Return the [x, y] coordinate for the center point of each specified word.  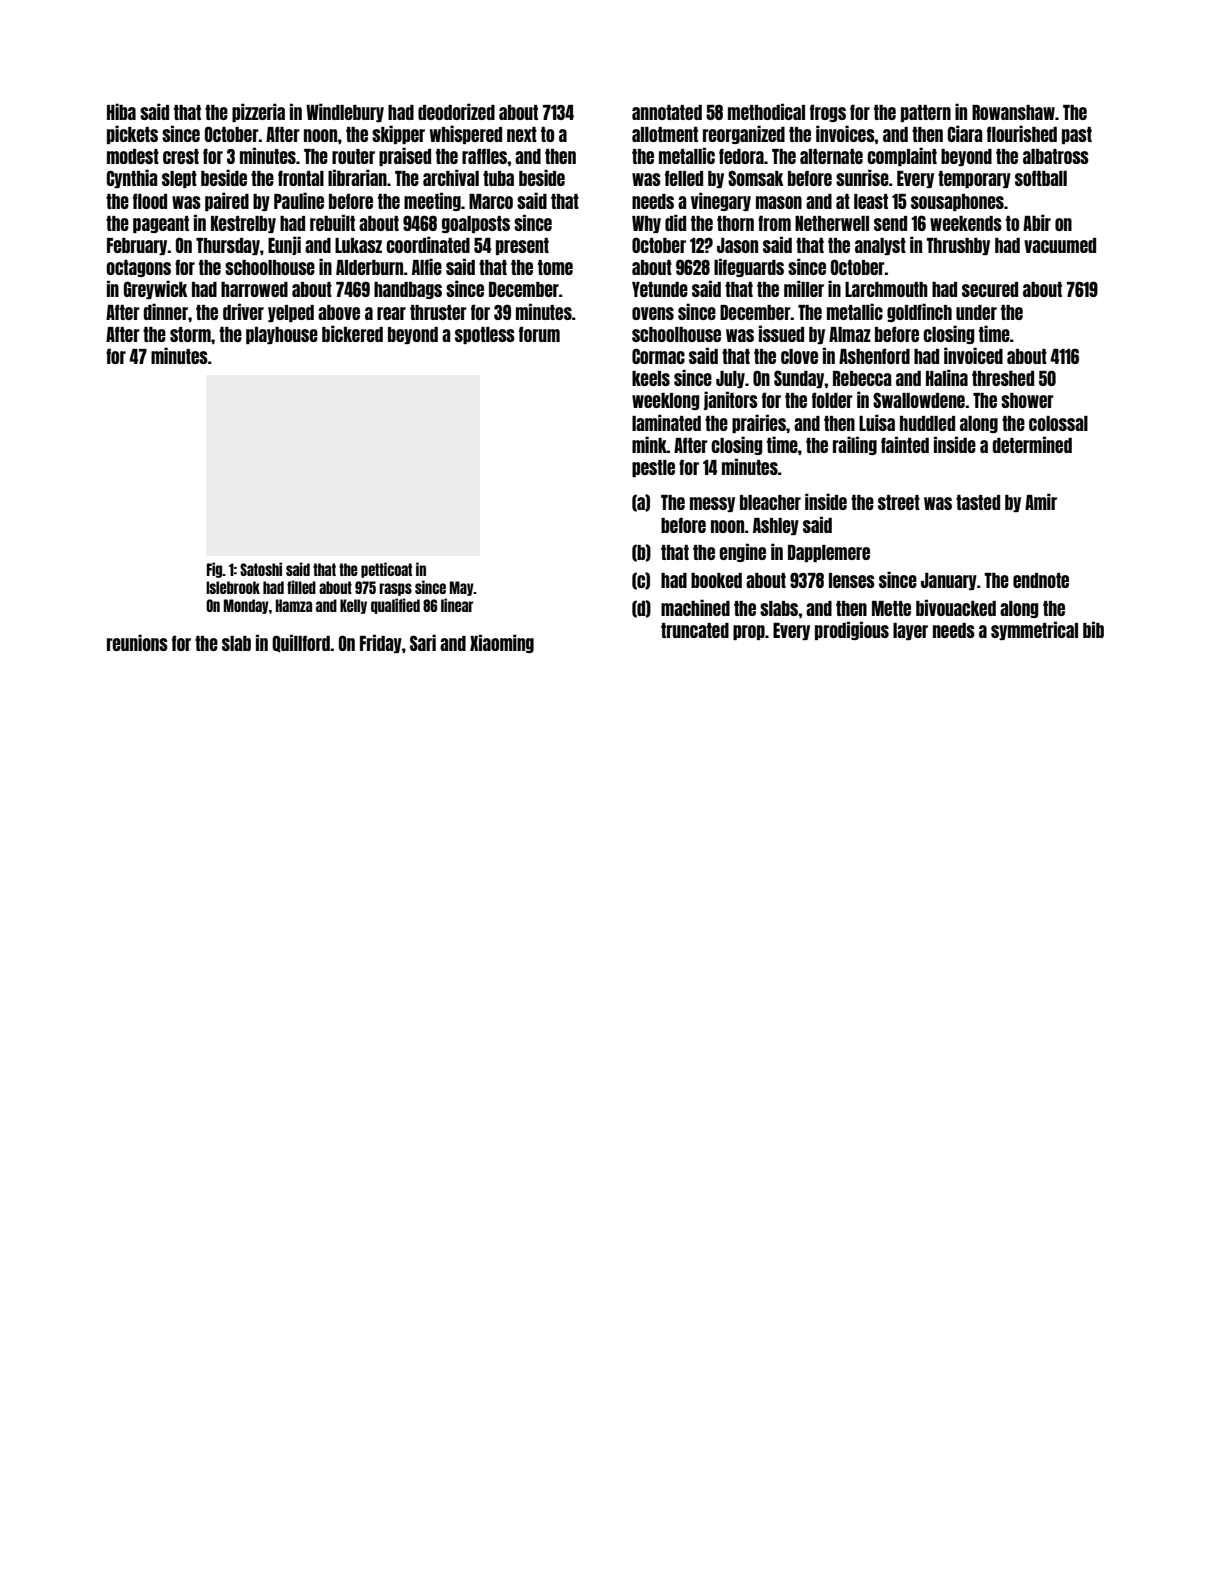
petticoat [386, 570]
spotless [485, 335]
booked [716, 580]
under [976, 312]
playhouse [282, 335]
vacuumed [1060, 245]
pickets [132, 134]
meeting [432, 201]
